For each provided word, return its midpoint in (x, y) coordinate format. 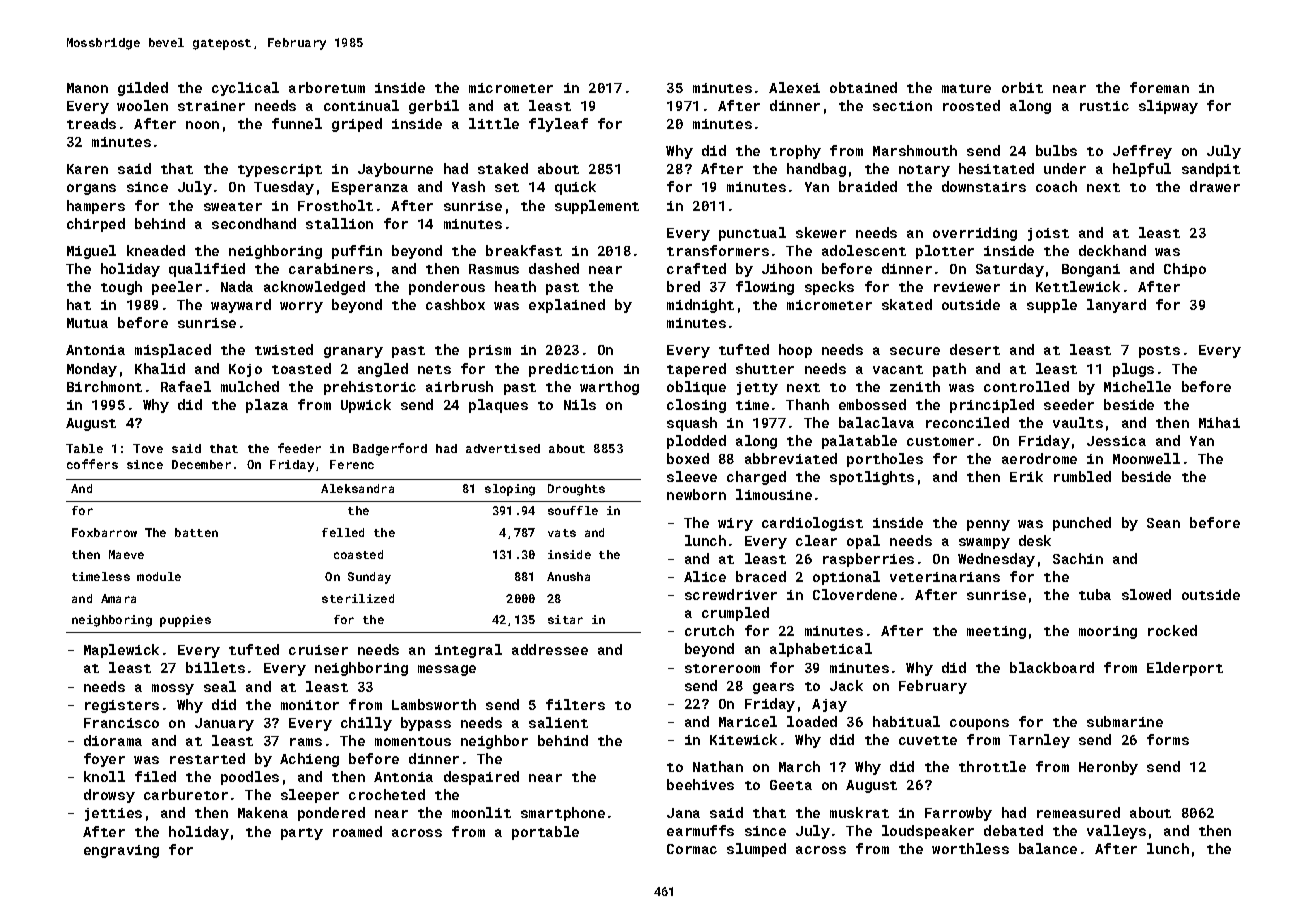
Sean (1163, 523)
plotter (945, 252)
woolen (142, 105)
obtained (863, 87)
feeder (299, 448)
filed (155, 776)
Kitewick (743, 739)
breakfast (524, 250)
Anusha (568, 576)
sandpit (1211, 170)
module (159, 576)
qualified (207, 270)
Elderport (1185, 669)
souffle (573, 510)
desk (1035, 540)
